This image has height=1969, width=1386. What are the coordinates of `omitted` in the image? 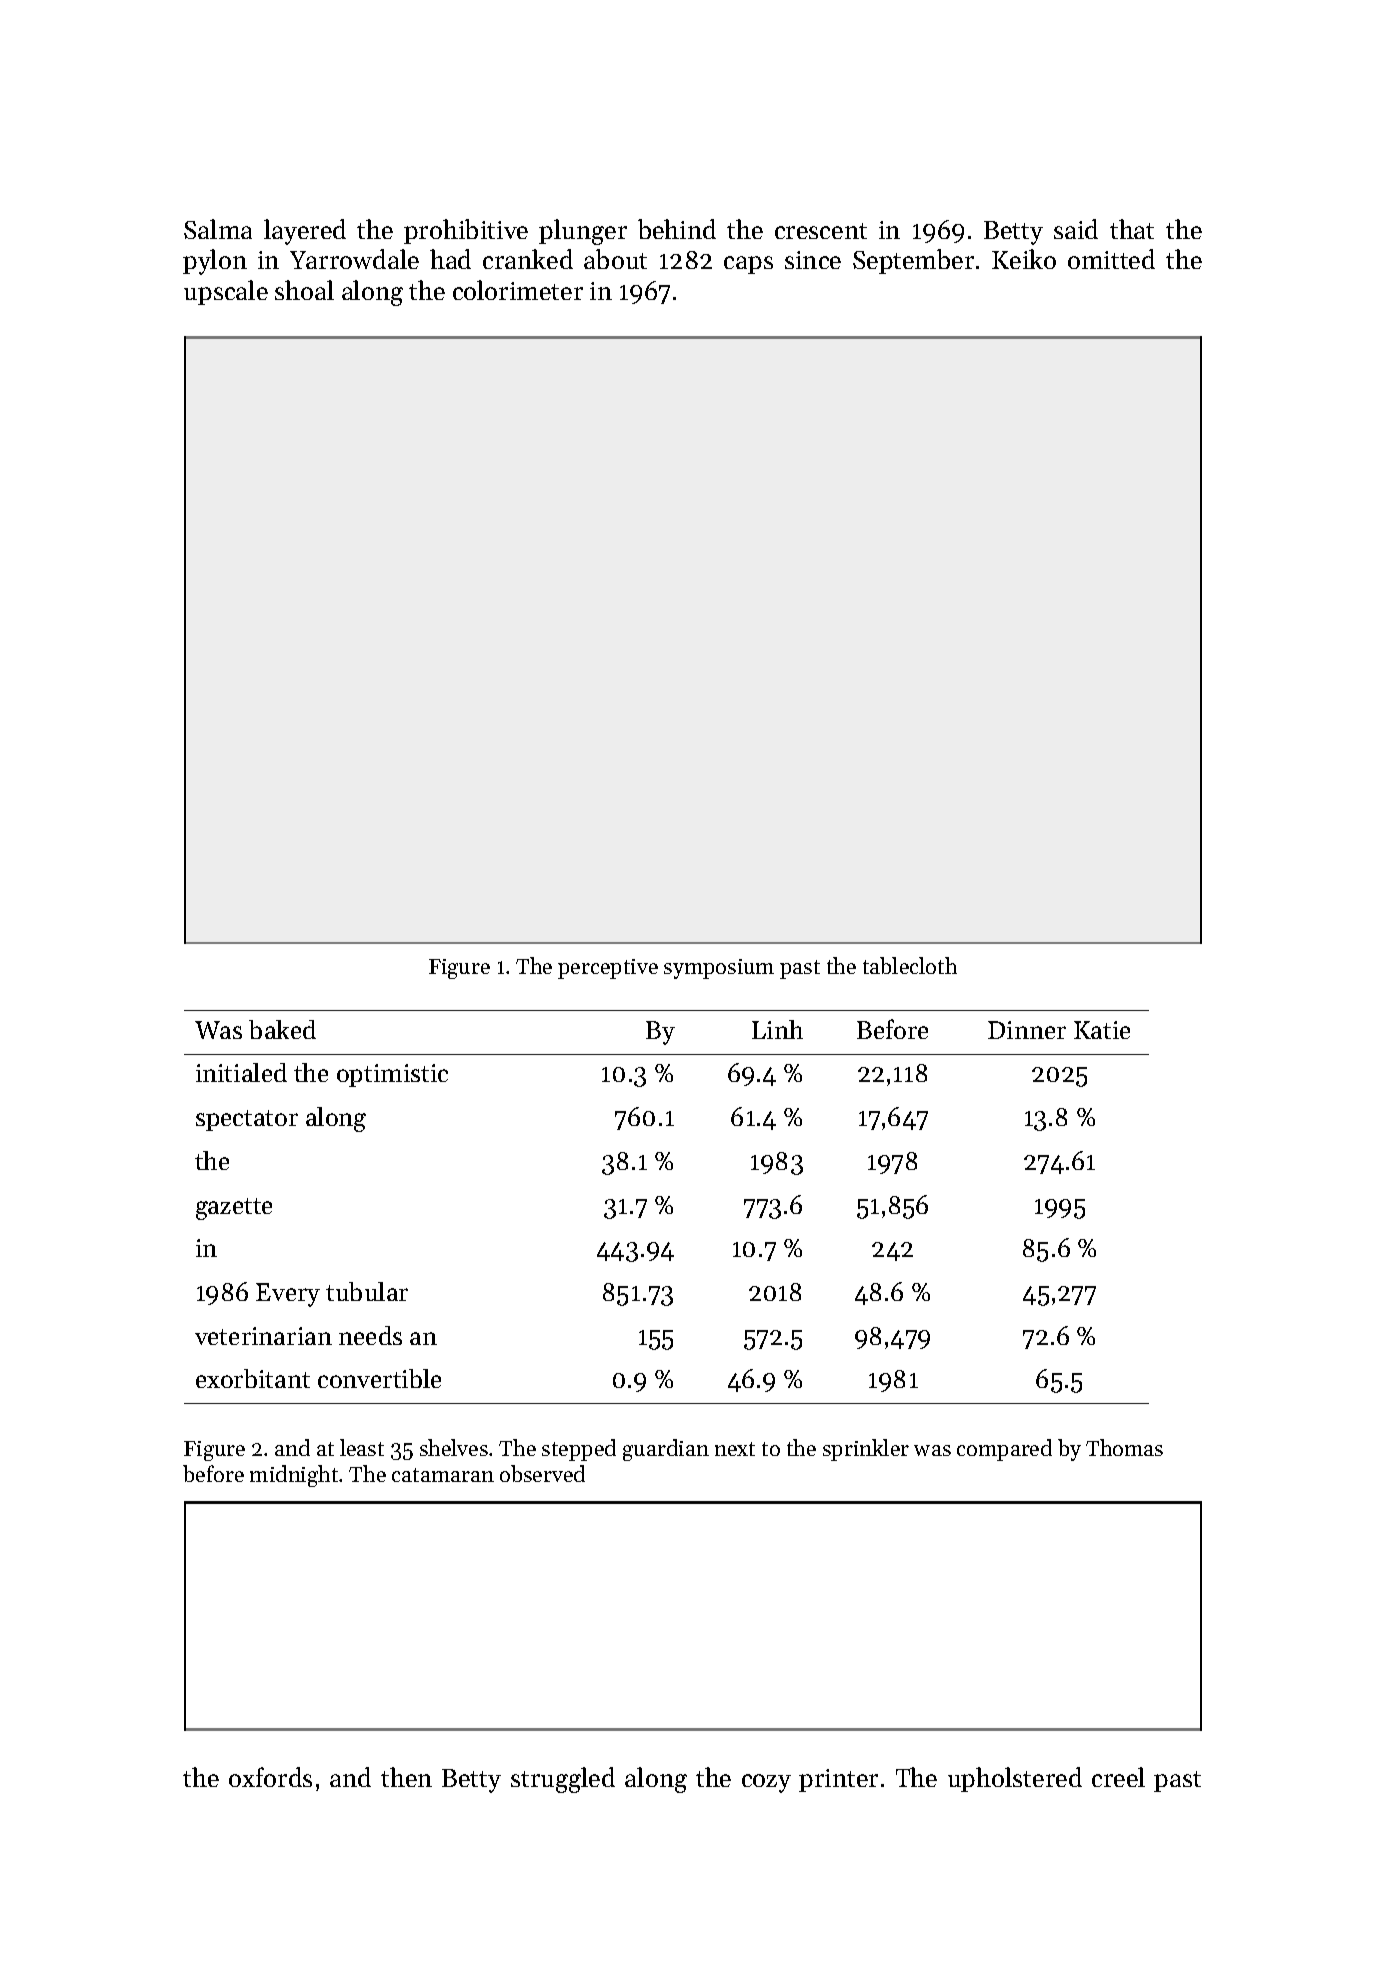 It's located at (1111, 259).
